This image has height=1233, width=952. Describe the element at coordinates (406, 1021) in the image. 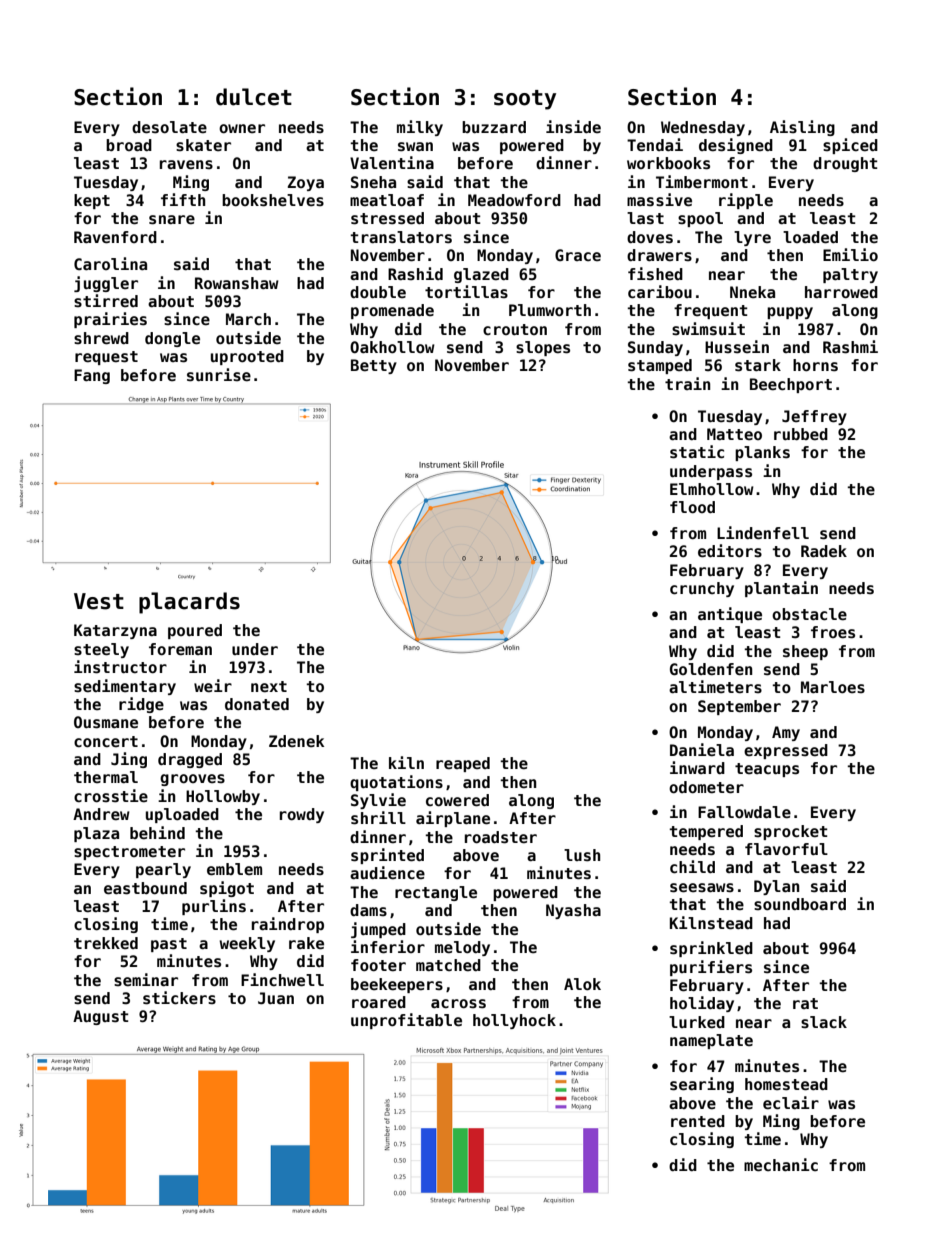

I see `unprofitable` at that location.
